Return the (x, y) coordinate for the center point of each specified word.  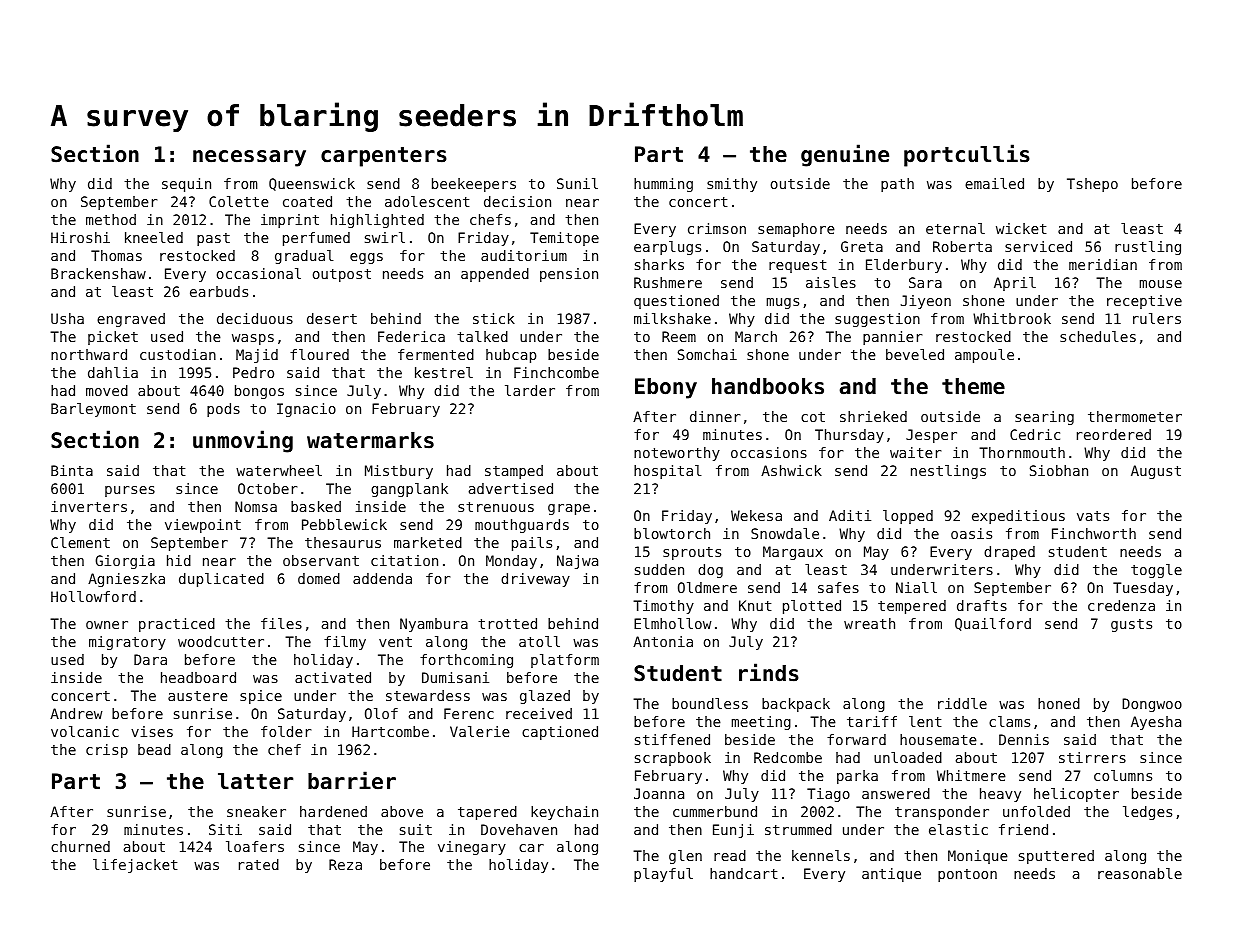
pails (532, 544)
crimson (717, 228)
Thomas (116, 255)
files (281, 623)
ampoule (984, 356)
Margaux (793, 553)
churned (80, 846)
